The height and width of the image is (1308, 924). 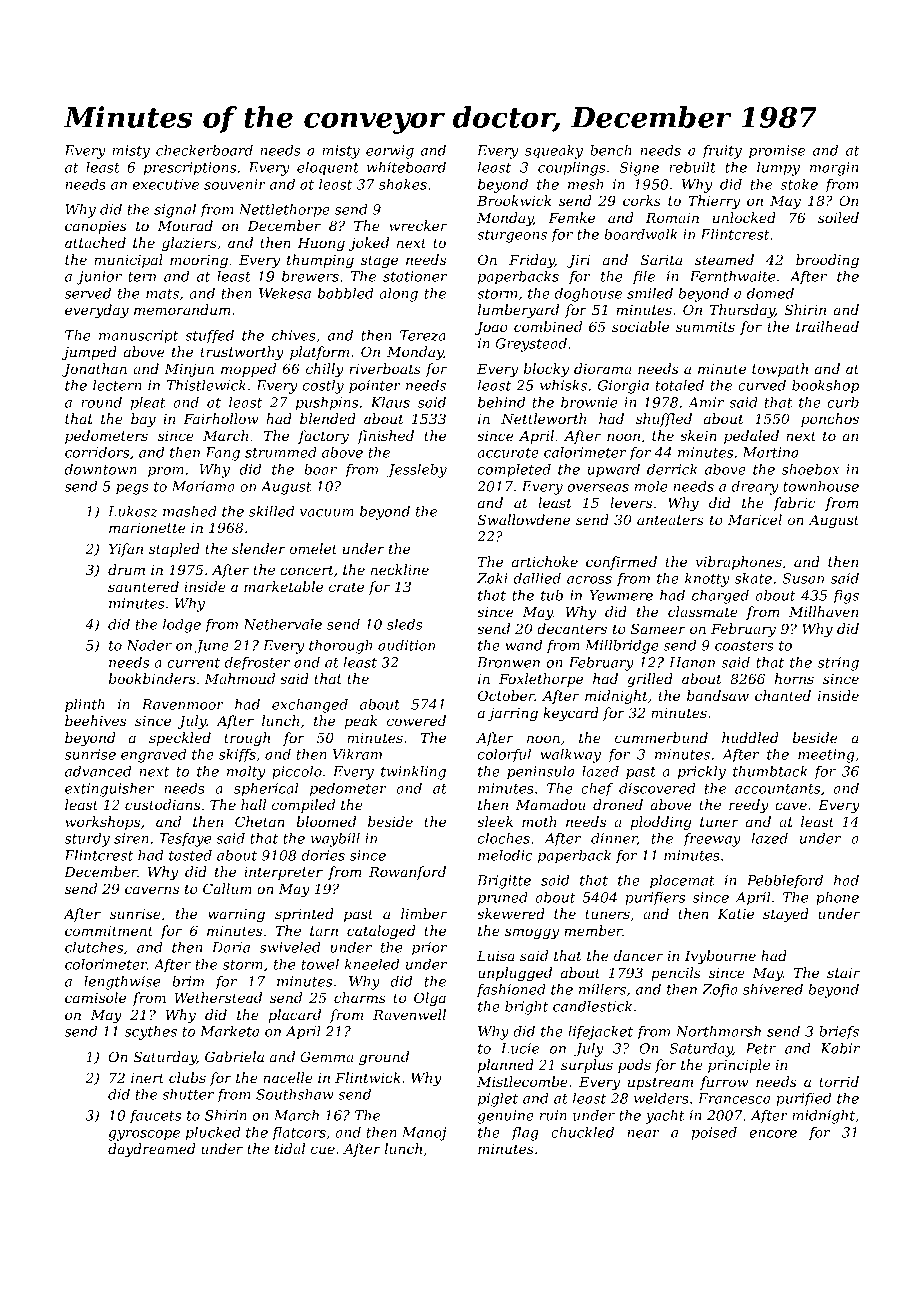 I want to click on extinguisher, so click(x=109, y=790).
